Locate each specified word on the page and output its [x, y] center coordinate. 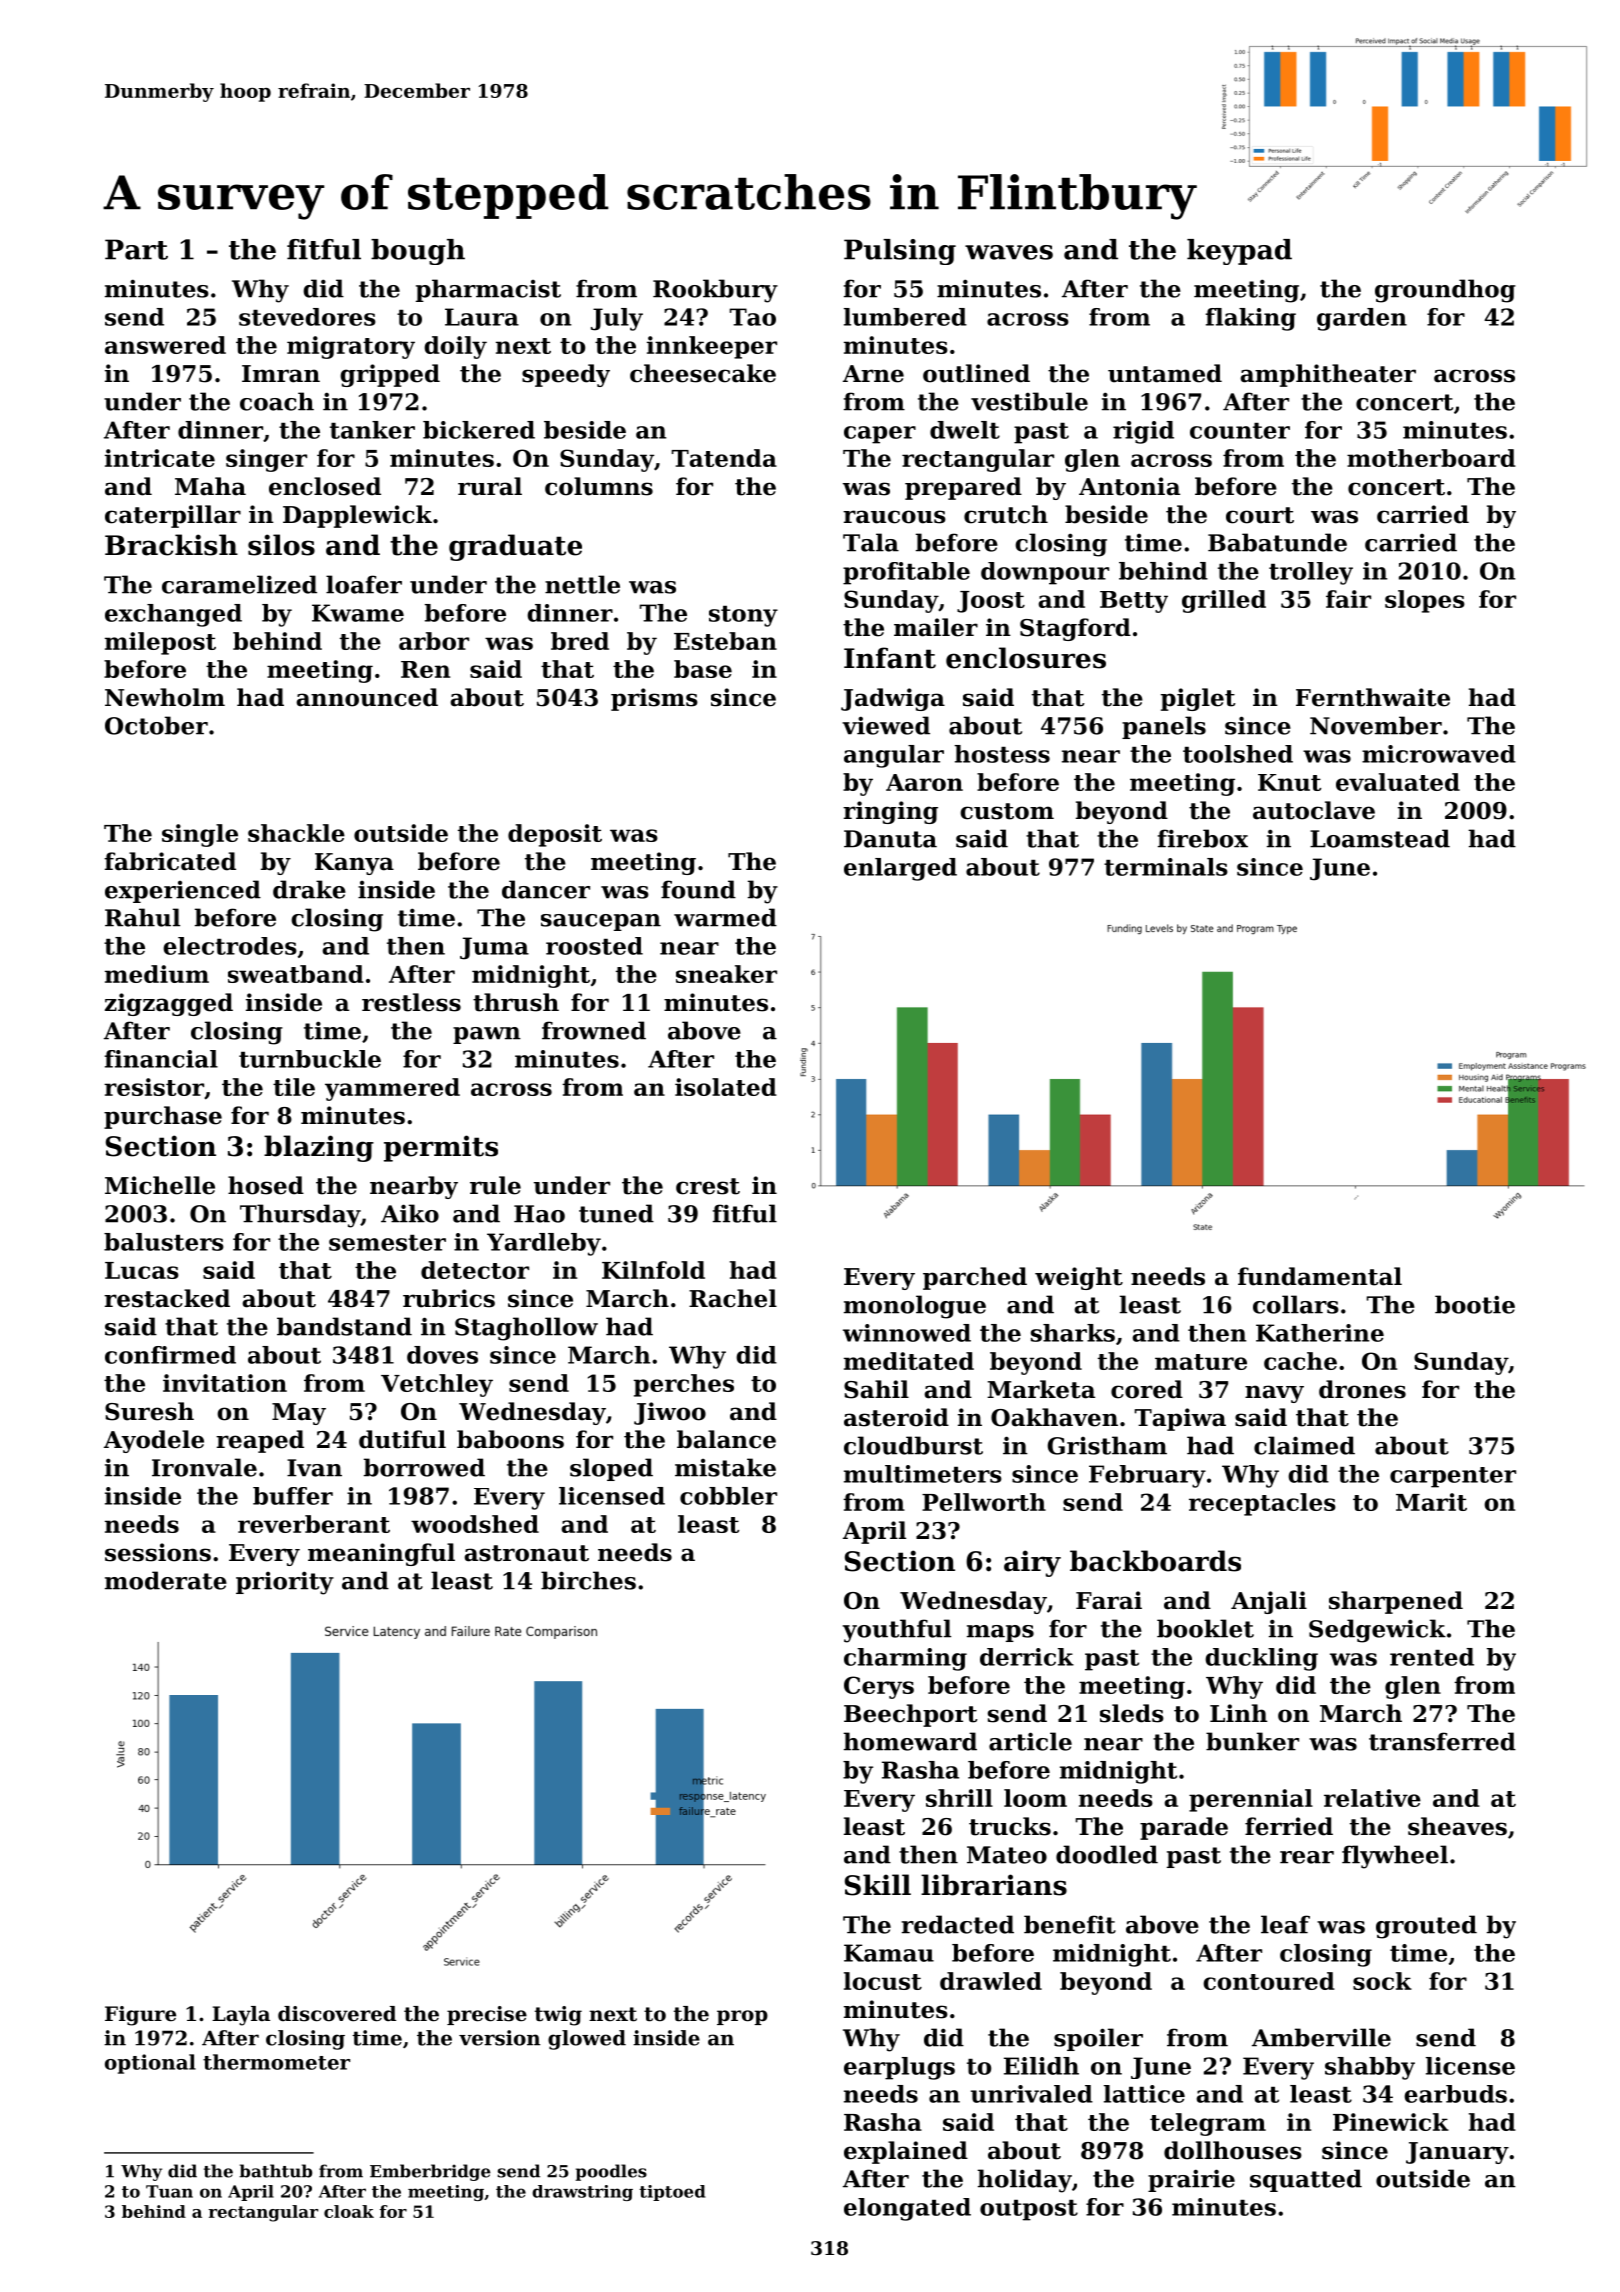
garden [1362, 319]
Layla [241, 2016]
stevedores [307, 317]
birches [588, 1580]
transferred [1442, 1741]
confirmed [170, 1355]
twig [558, 2016]
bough [418, 252]
